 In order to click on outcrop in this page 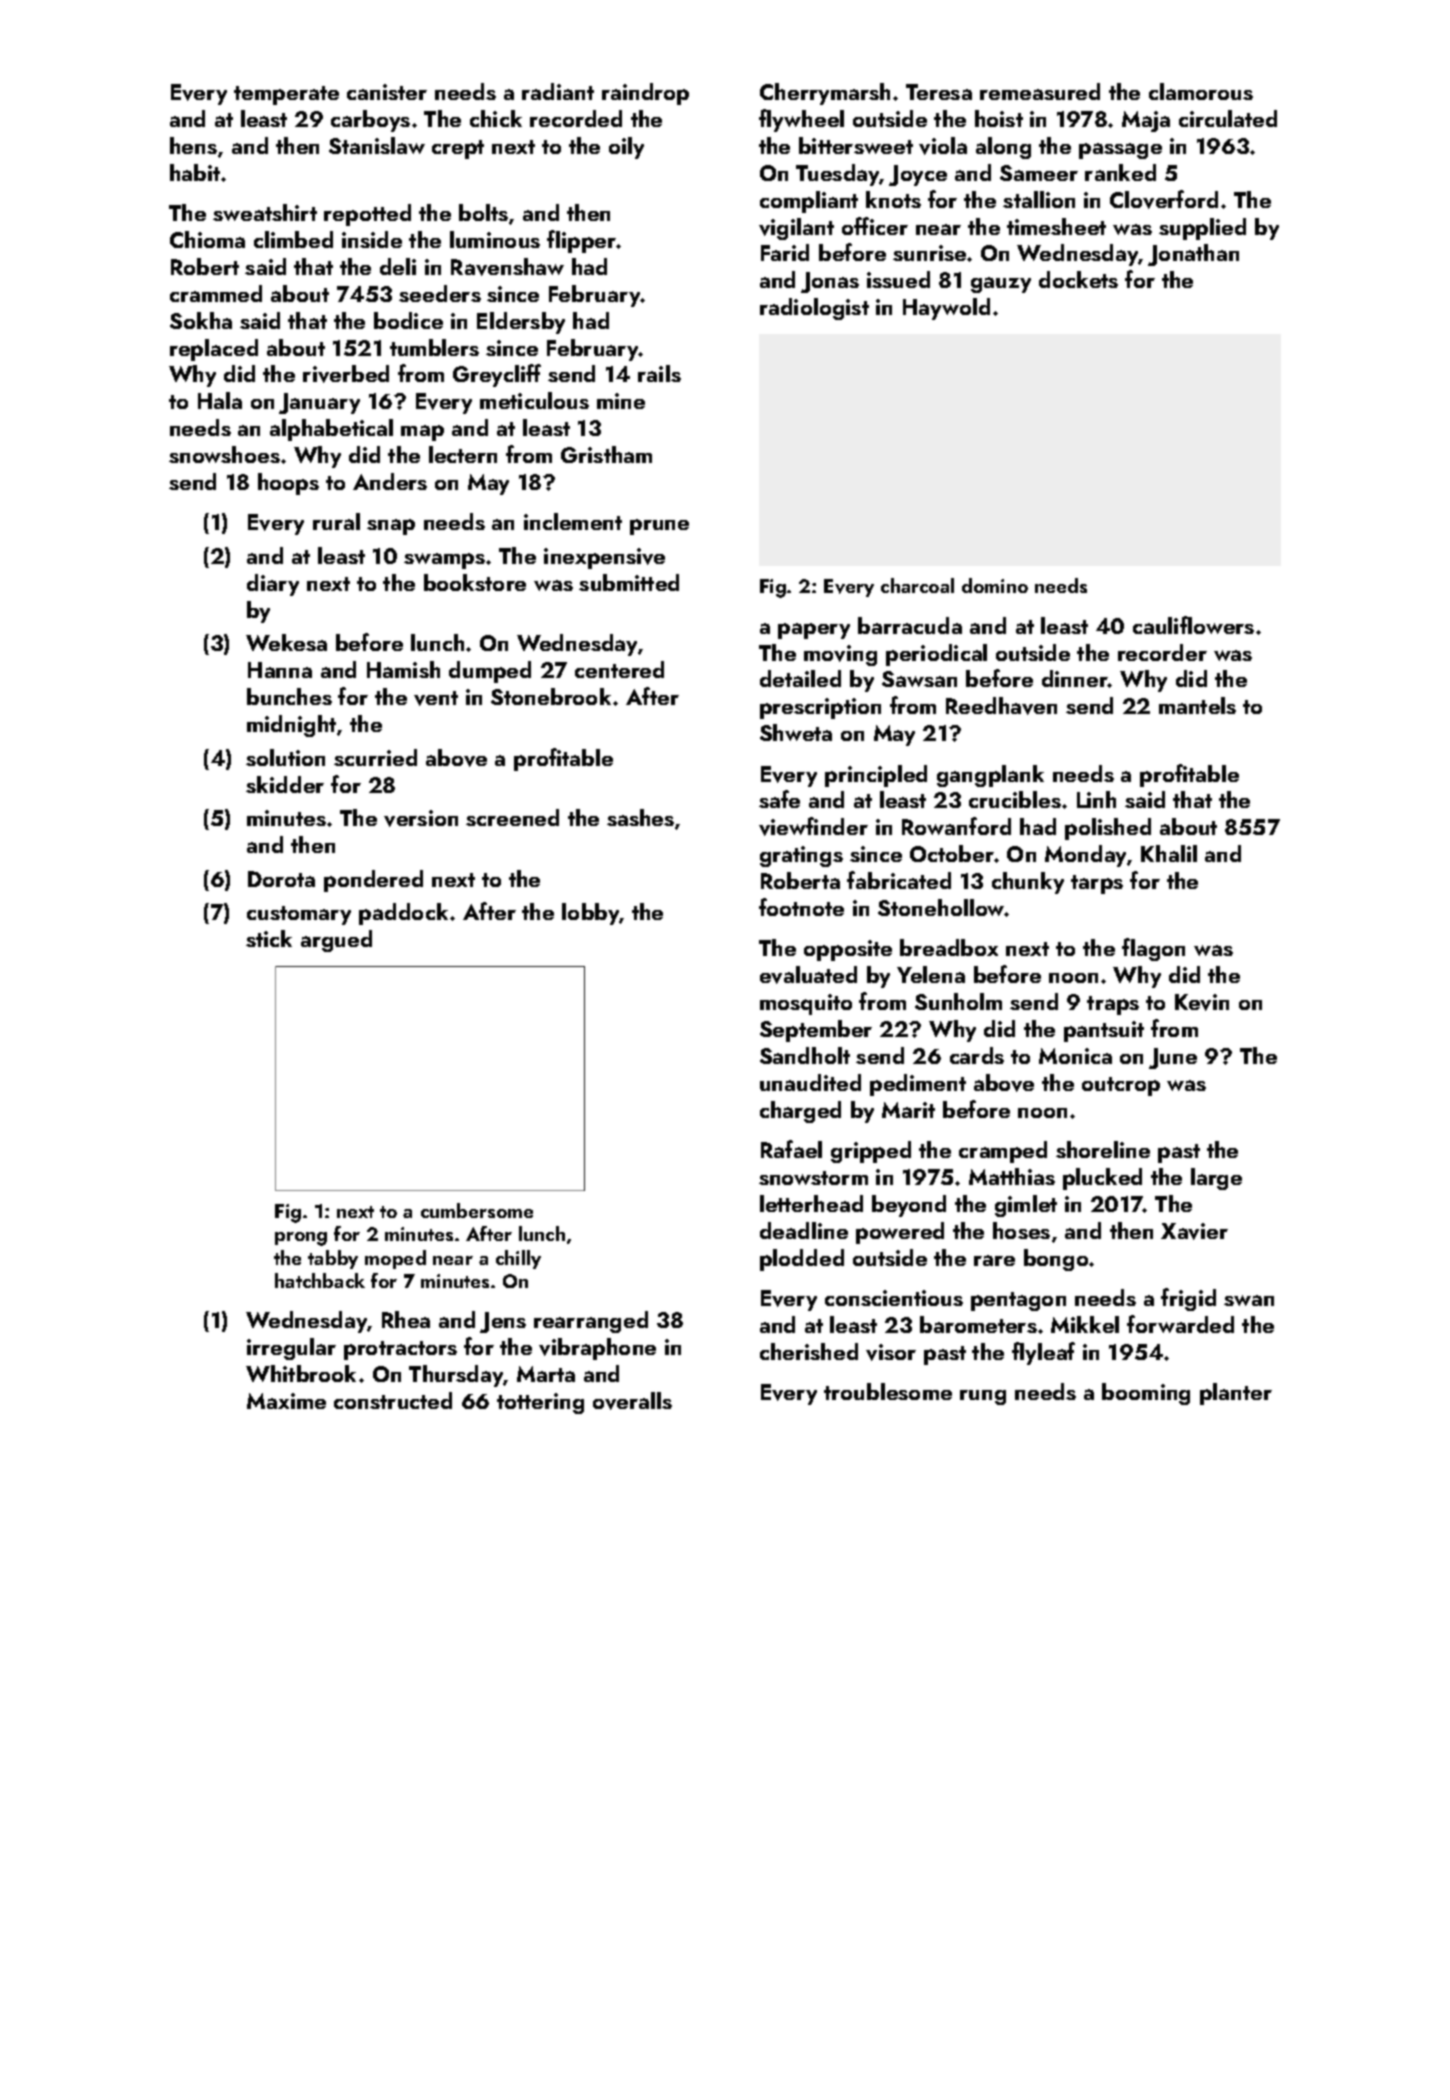, I will do `click(1121, 1086)`.
